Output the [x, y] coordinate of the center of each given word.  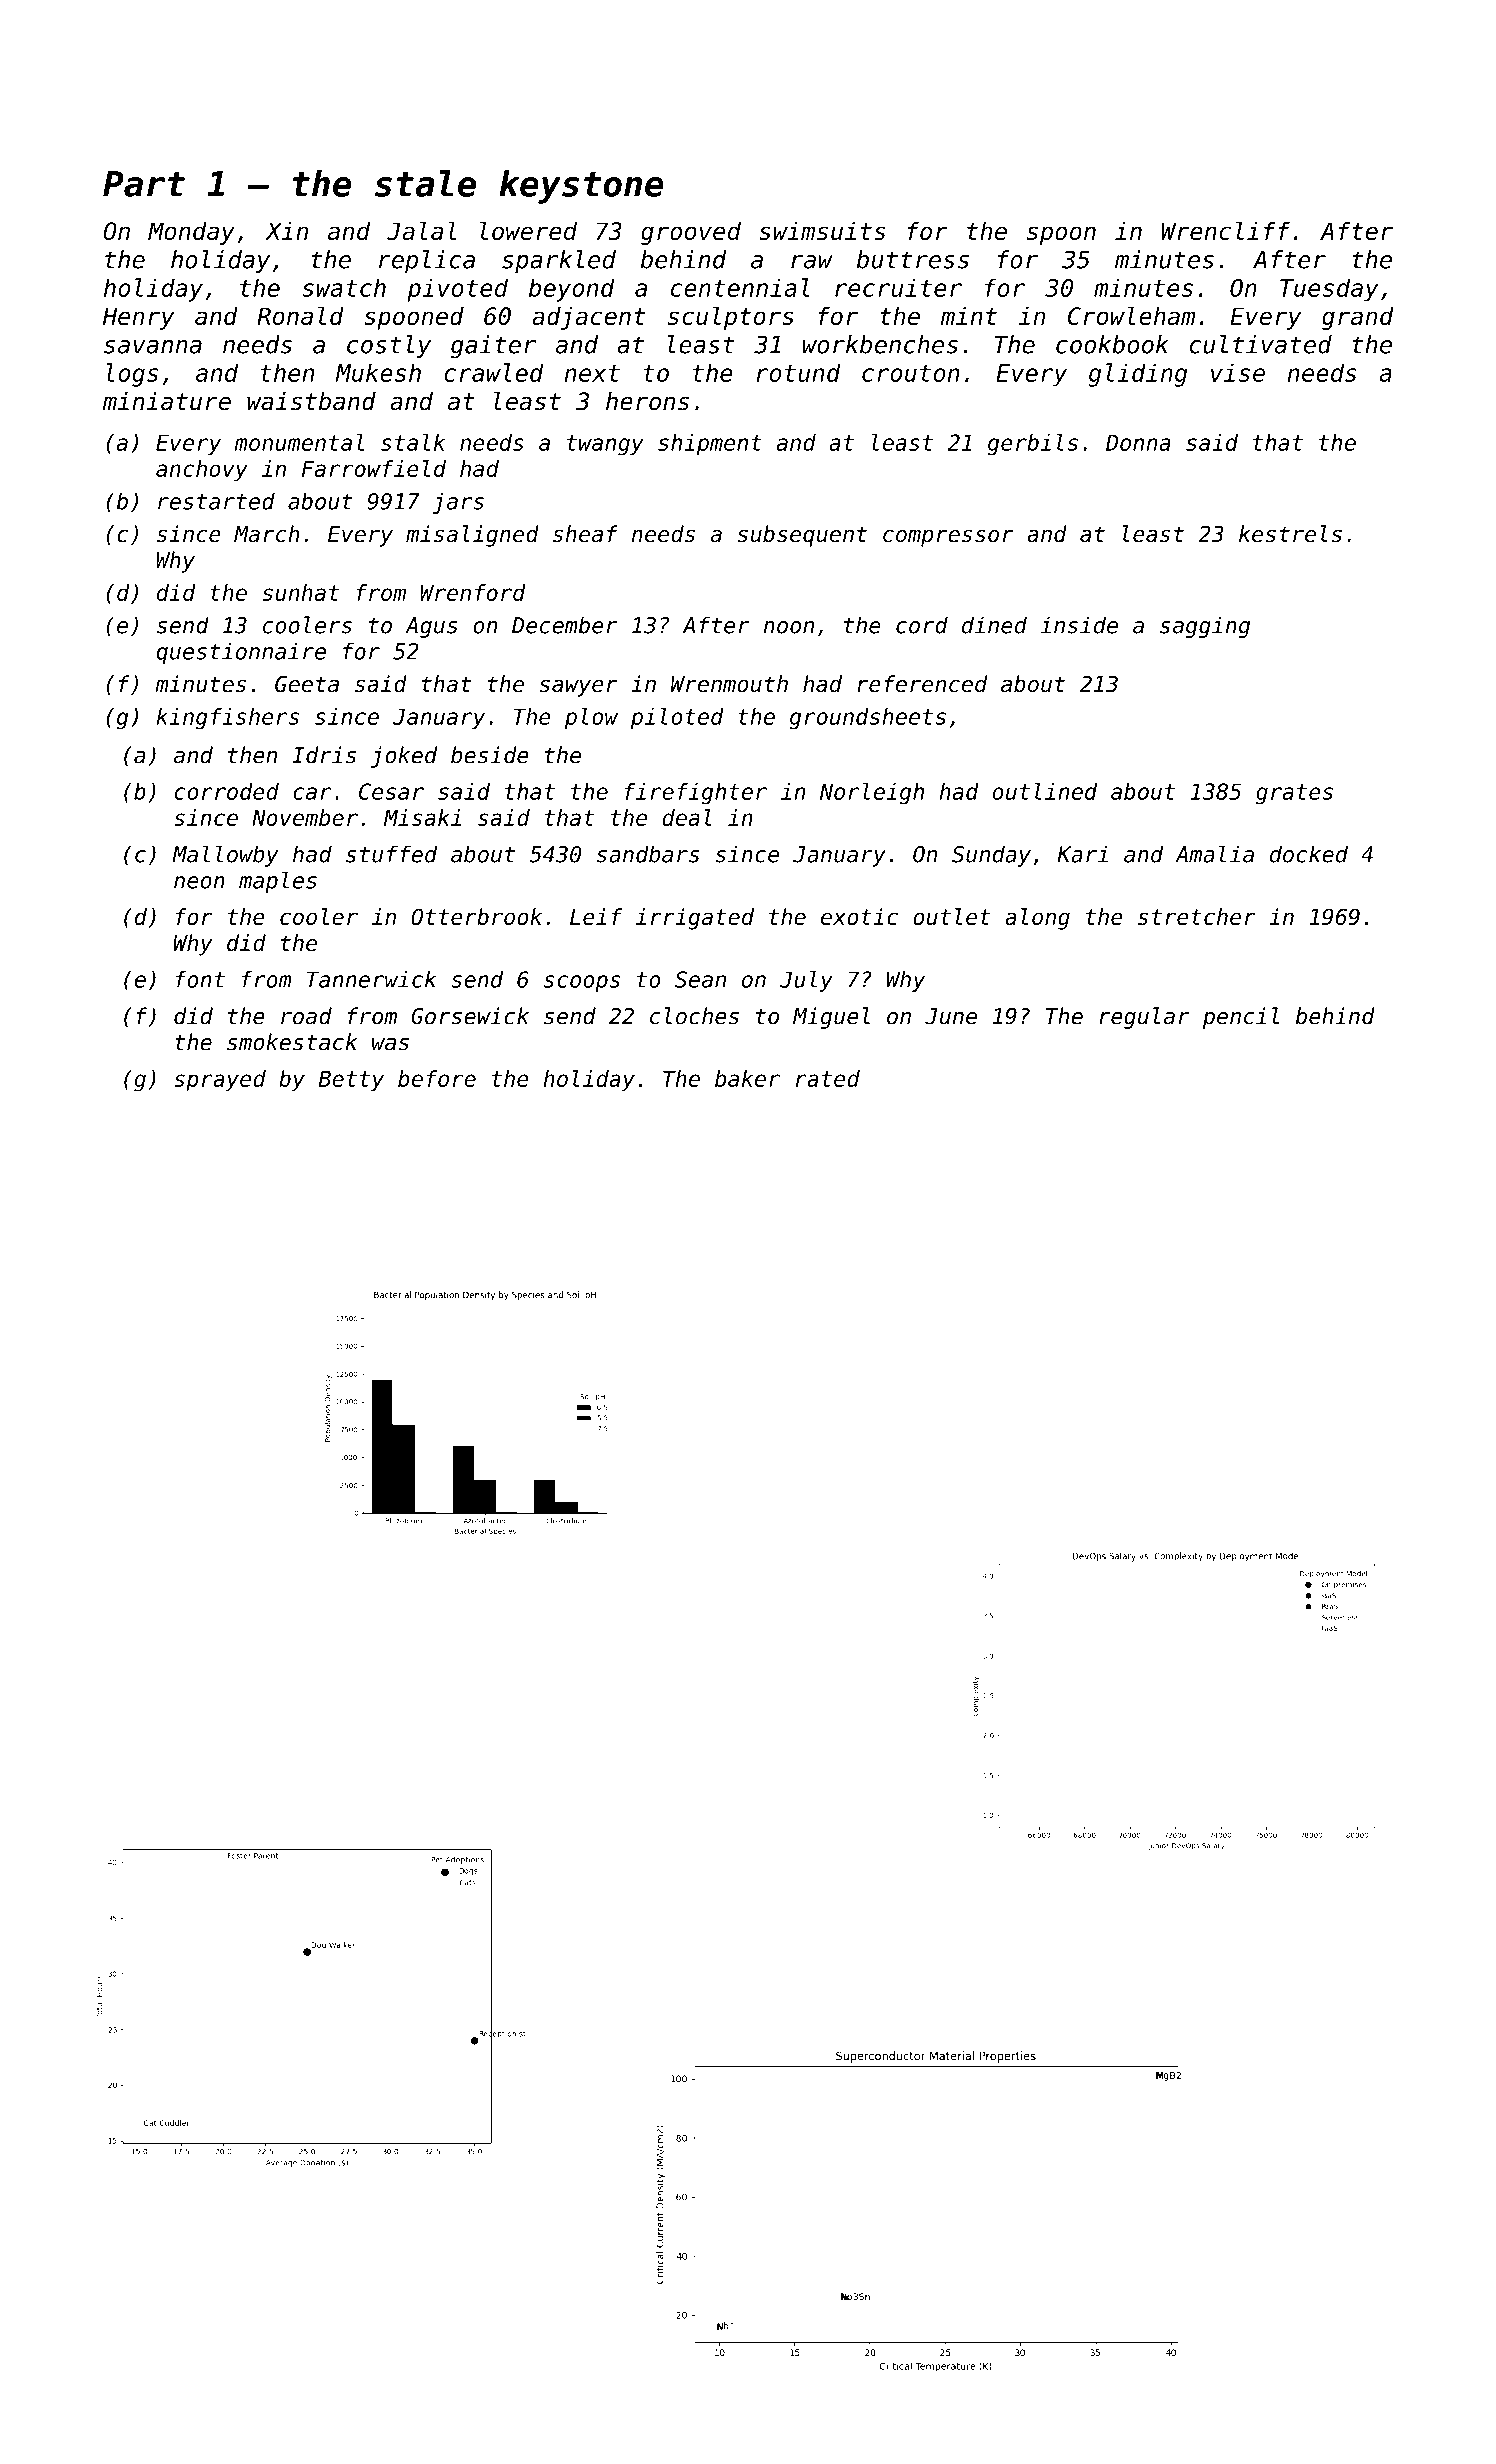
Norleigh [872, 794]
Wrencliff [1225, 230]
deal [687, 817]
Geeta [307, 684]
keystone [581, 187]
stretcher [1197, 916]
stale [425, 183]
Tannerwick [371, 979]
